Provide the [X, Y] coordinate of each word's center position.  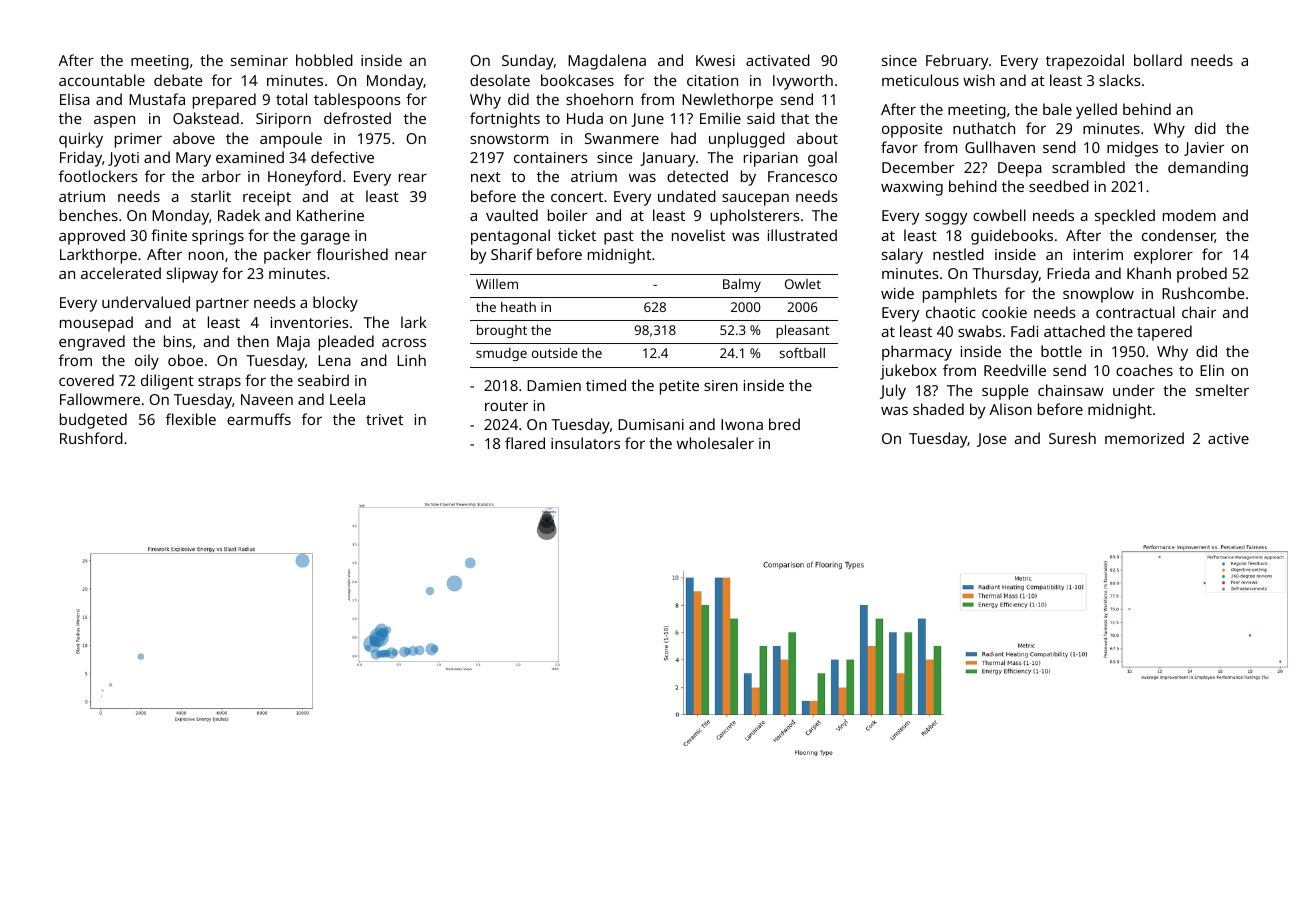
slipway [192, 275]
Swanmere [622, 138]
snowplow [1098, 295]
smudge [501, 354]
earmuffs [259, 419]
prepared [224, 101]
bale [1057, 109]
